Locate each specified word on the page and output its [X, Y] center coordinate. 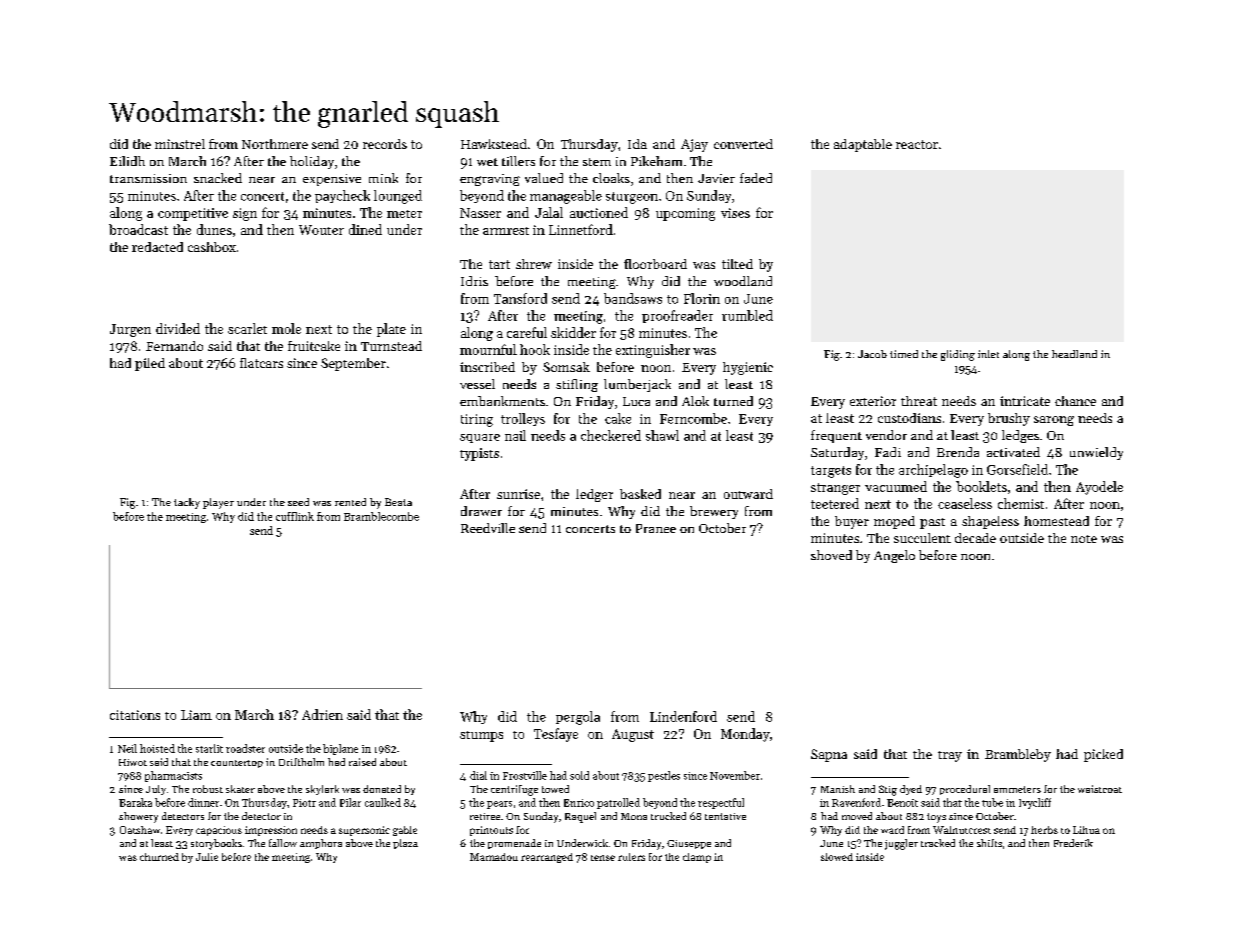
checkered [611, 435]
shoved [831, 555]
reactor [917, 144]
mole [286, 328]
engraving [490, 180]
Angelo [894, 556]
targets [831, 472]
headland [1074, 354]
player [218, 503]
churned [159, 857]
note [1084, 539]
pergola [578, 718]
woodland [743, 281]
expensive [332, 180]
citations [135, 715]
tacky [187, 503]
